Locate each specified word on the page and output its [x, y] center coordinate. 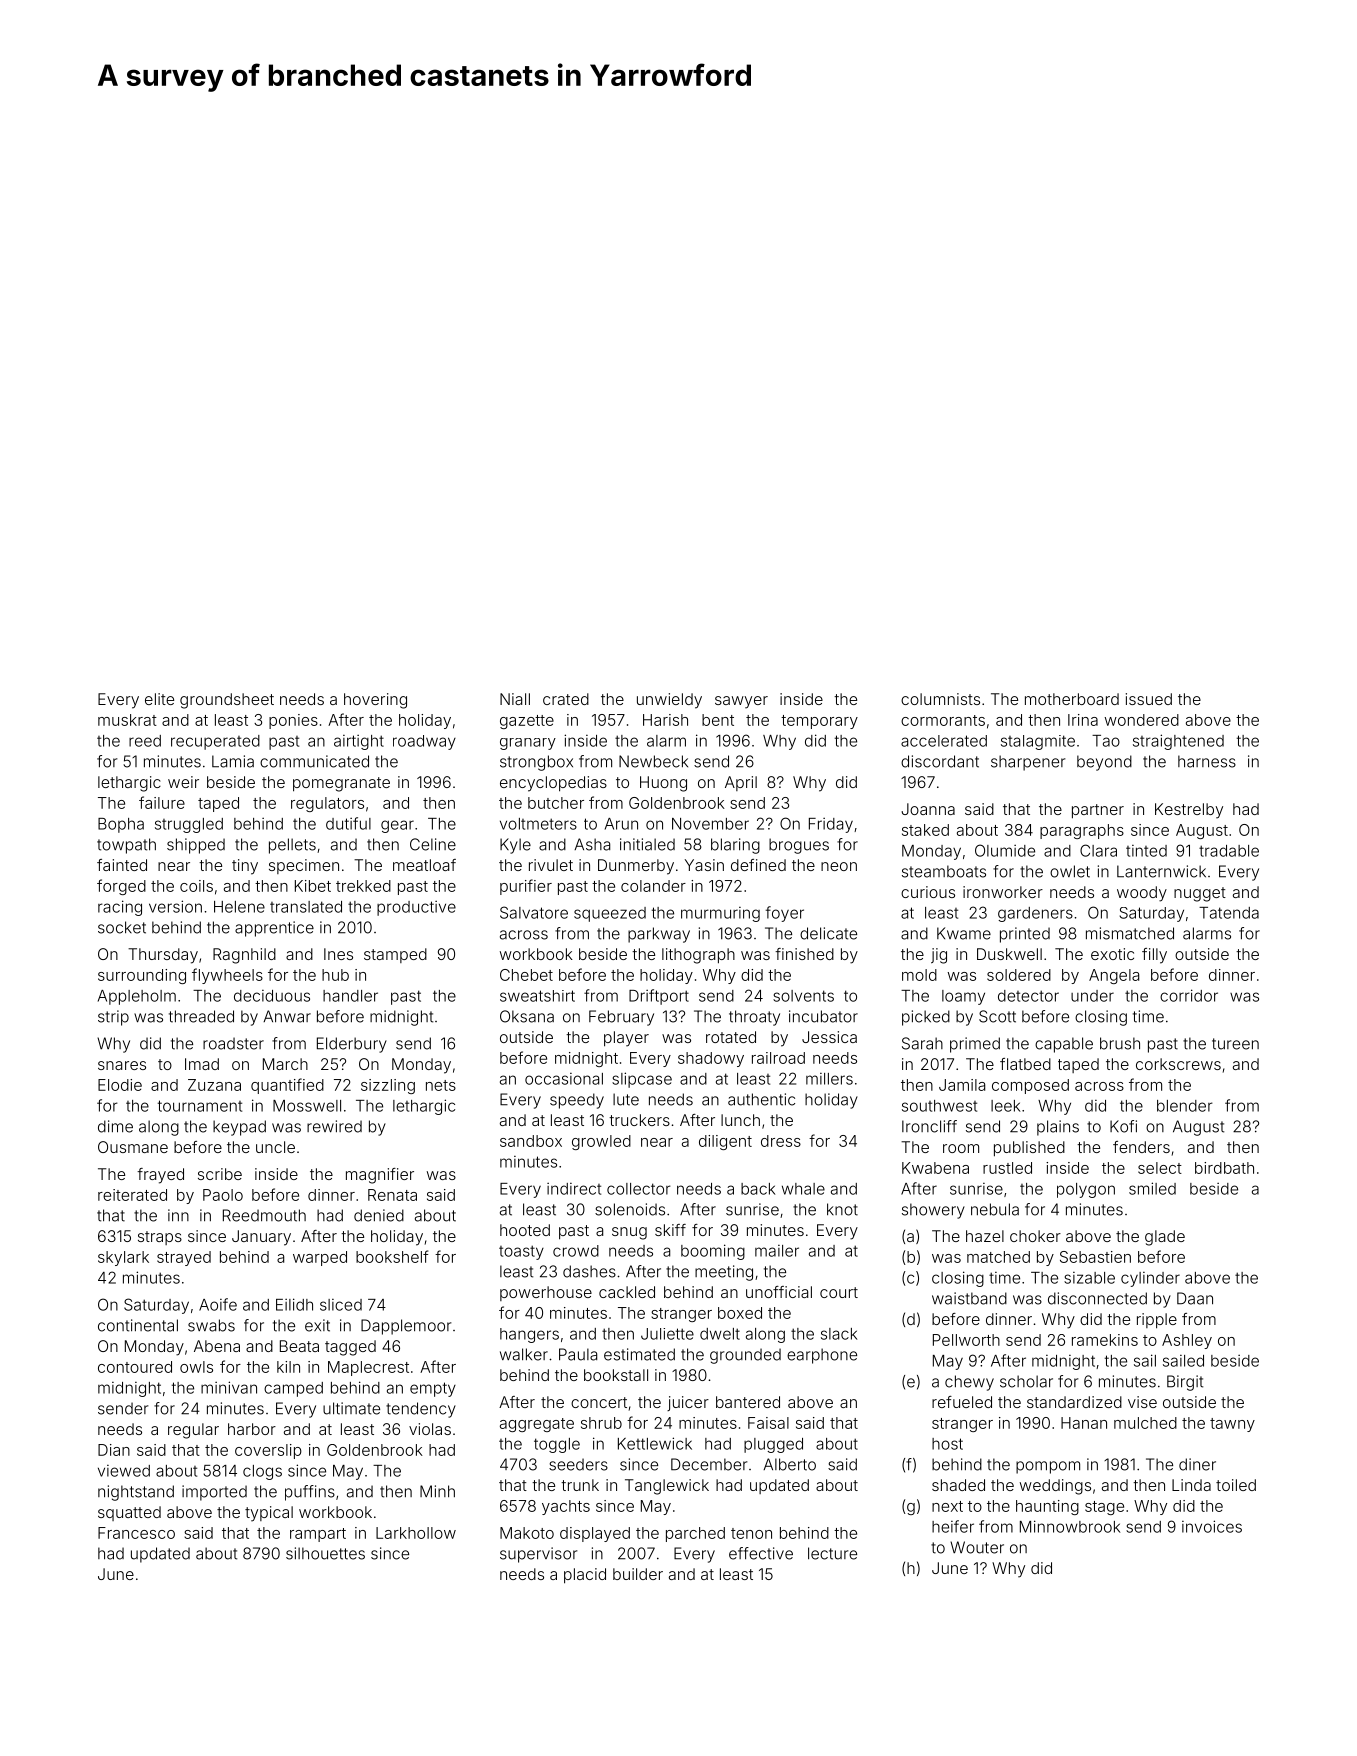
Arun [621, 824]
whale [803, 1189]
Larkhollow [416, 1533]
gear [397, 826]
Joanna [928, 809]
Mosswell [307, 1106]
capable [1064, 1045]
